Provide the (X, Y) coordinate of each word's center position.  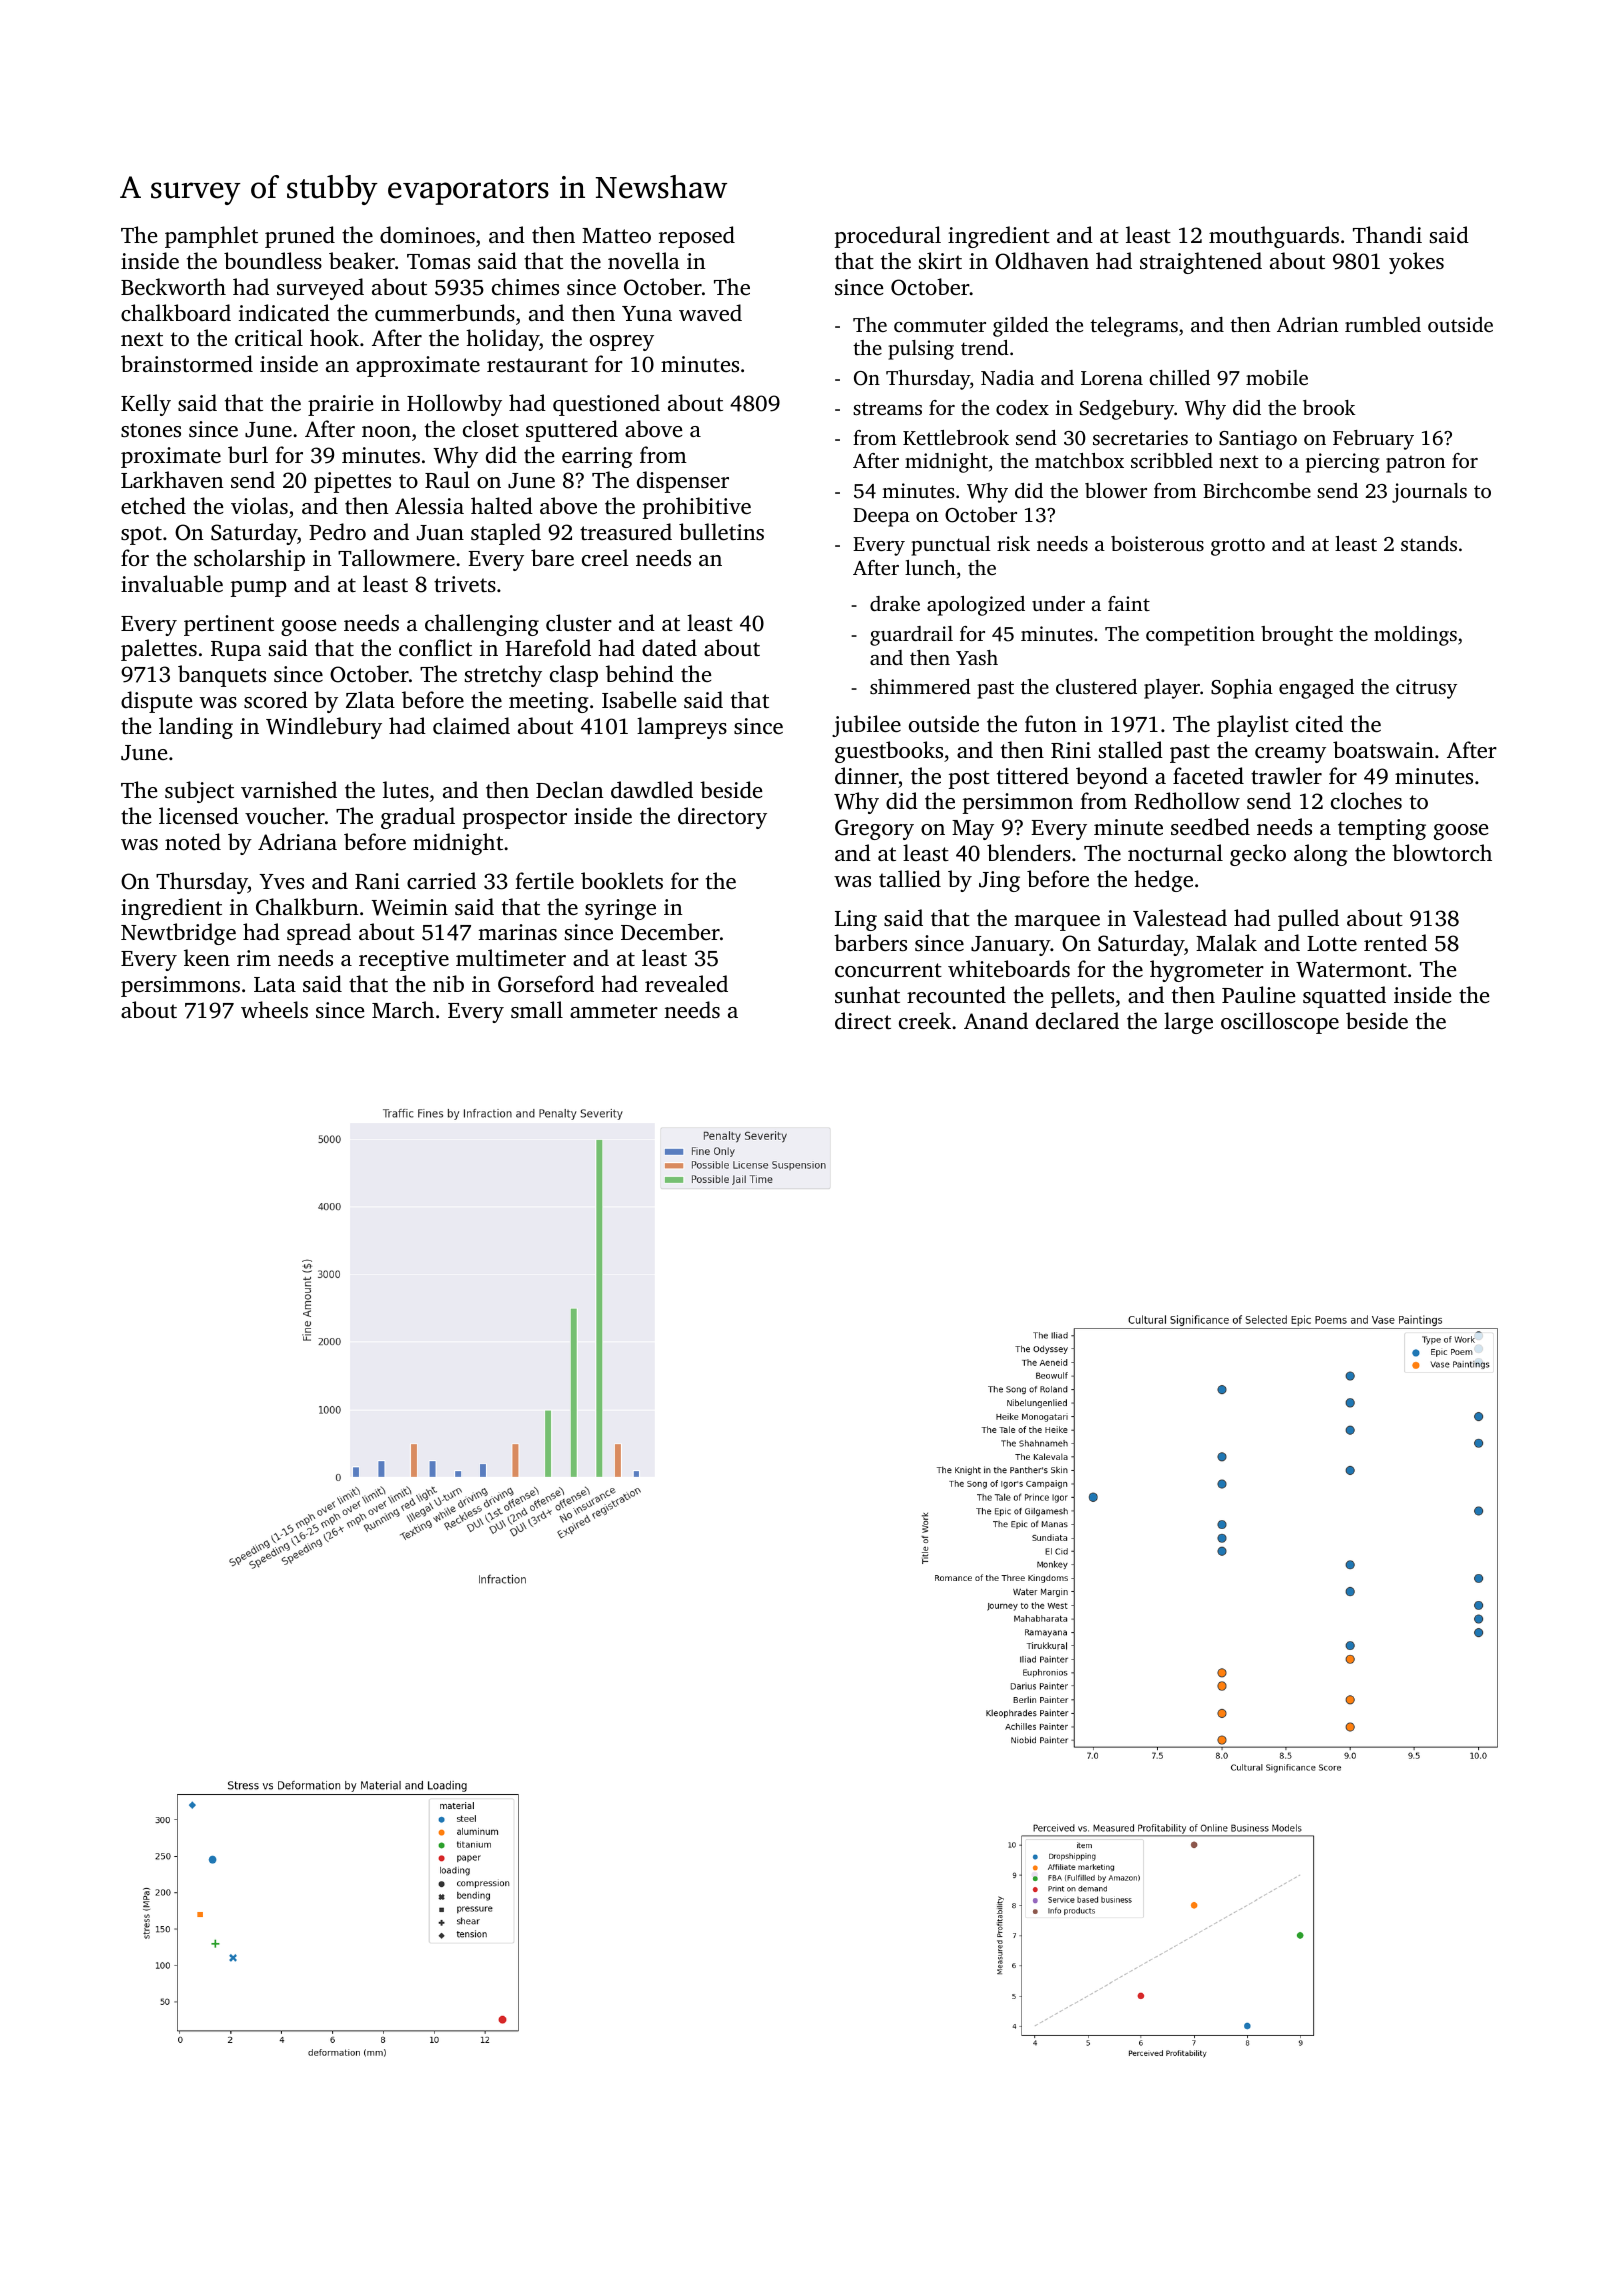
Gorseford (546, 984)
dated (669, 647)
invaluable (172, 583)
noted (193, 841)
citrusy (1426, 689)
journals (1429, 493)
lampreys (682, 728)
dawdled (652, 789)
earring (597, 457)
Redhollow (1187, 801)
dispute (156, 702)
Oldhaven (1042, 261)
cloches (1366, 800)
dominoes (427, 234)
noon (386, 431)
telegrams (1134, 327)
